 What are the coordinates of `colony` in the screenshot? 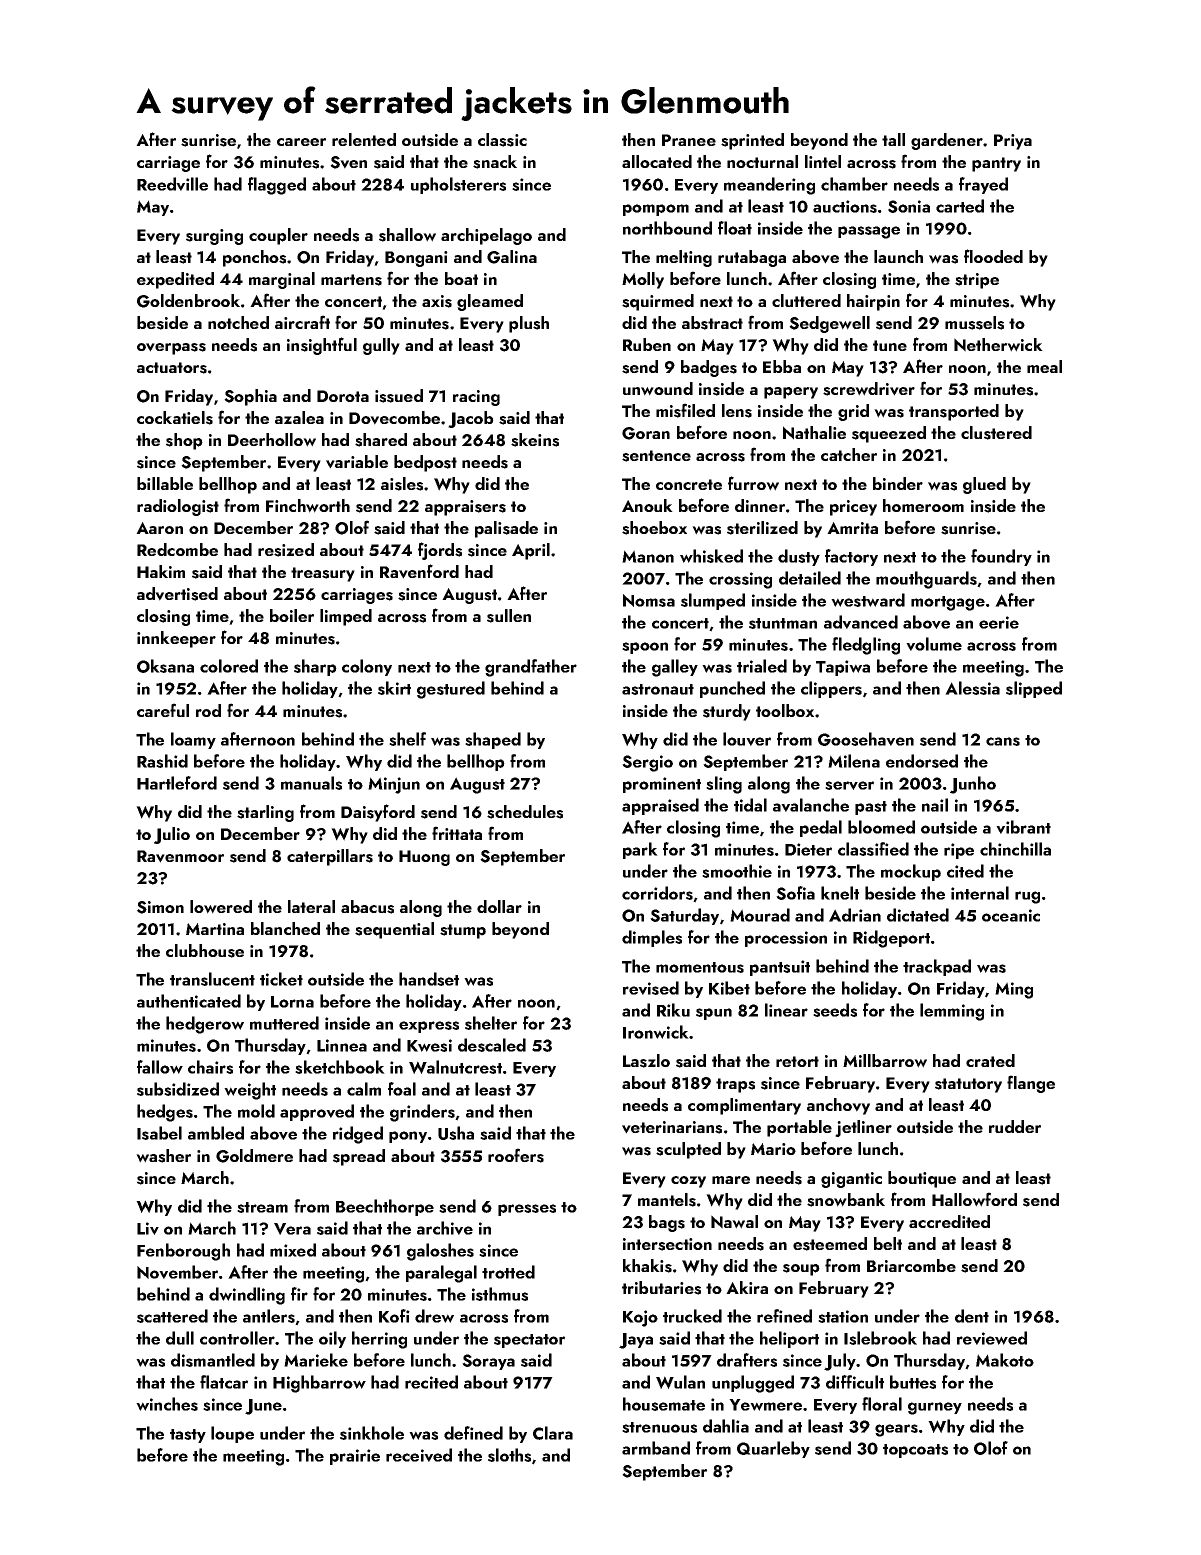 It's located at (367, 667).
